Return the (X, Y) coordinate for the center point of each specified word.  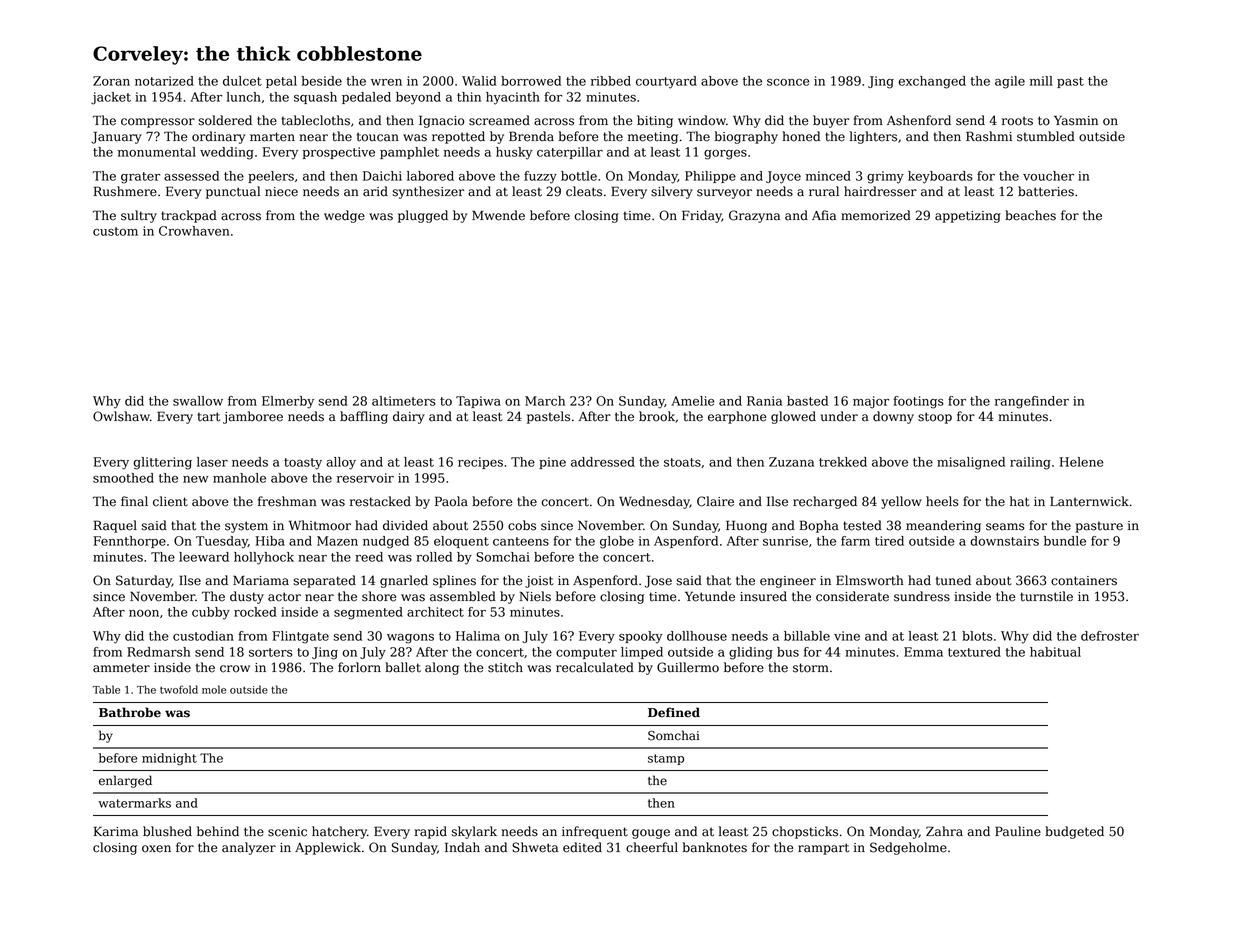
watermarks (134, 803)
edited (582, 847)
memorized (876, 215)
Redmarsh (158, 652)
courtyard (666, 82)
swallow (198, 401)
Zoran (111, 81)
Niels (535, 596)
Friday (702, 216)
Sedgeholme (908, 848)
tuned (953, 580)
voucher (1048, 176)
